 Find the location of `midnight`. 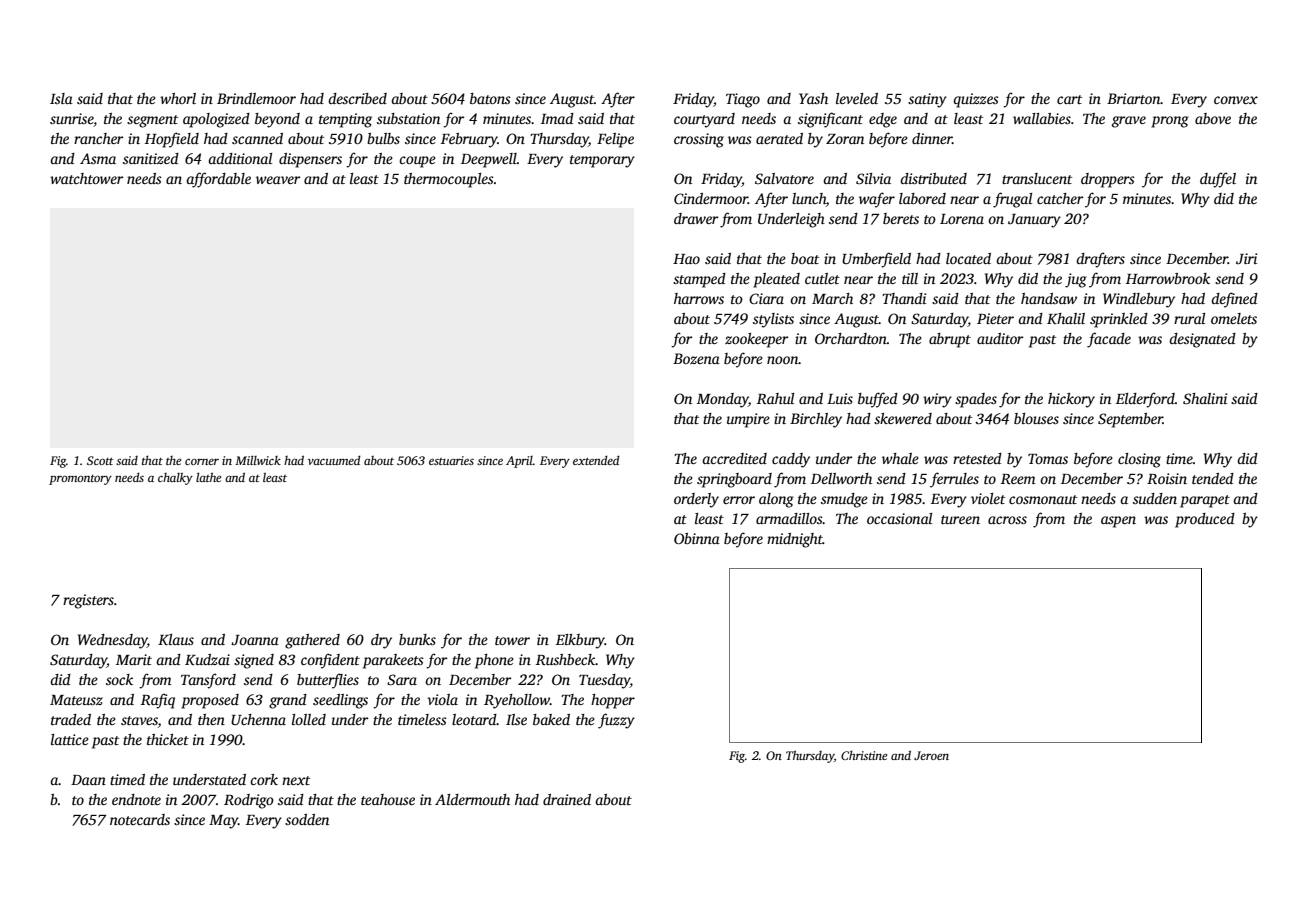

midnight is located at coordinates (795, 540).
